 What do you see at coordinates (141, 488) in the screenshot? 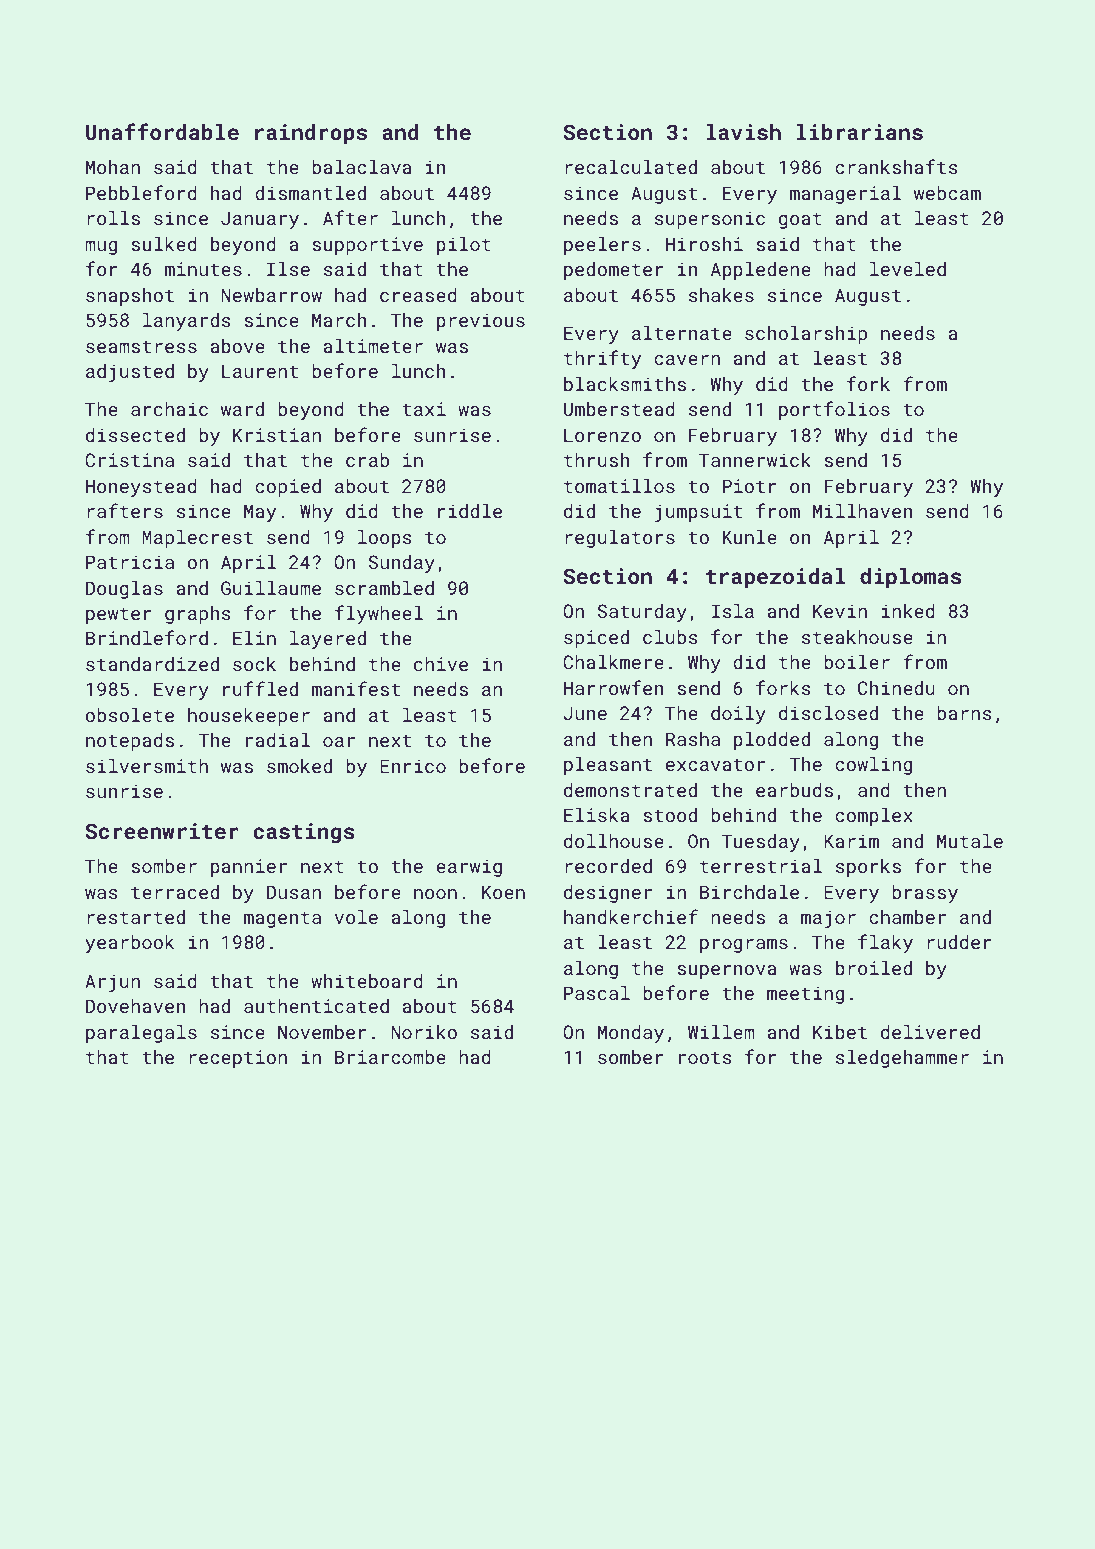
I see `Honeystead` at bounding box center [141, 488].
